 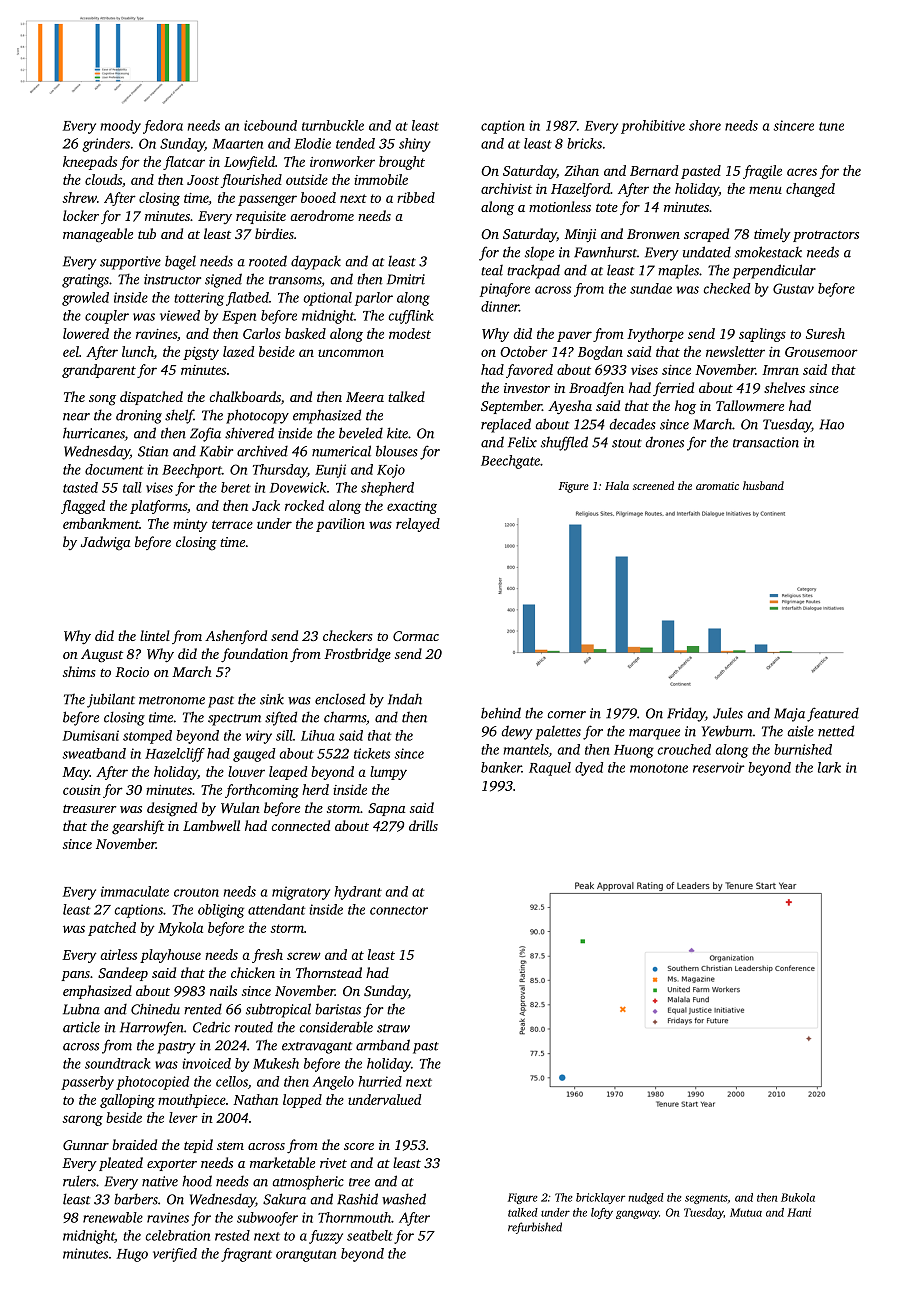 I want to click on hurricanes, so click(x=94, y=434).
